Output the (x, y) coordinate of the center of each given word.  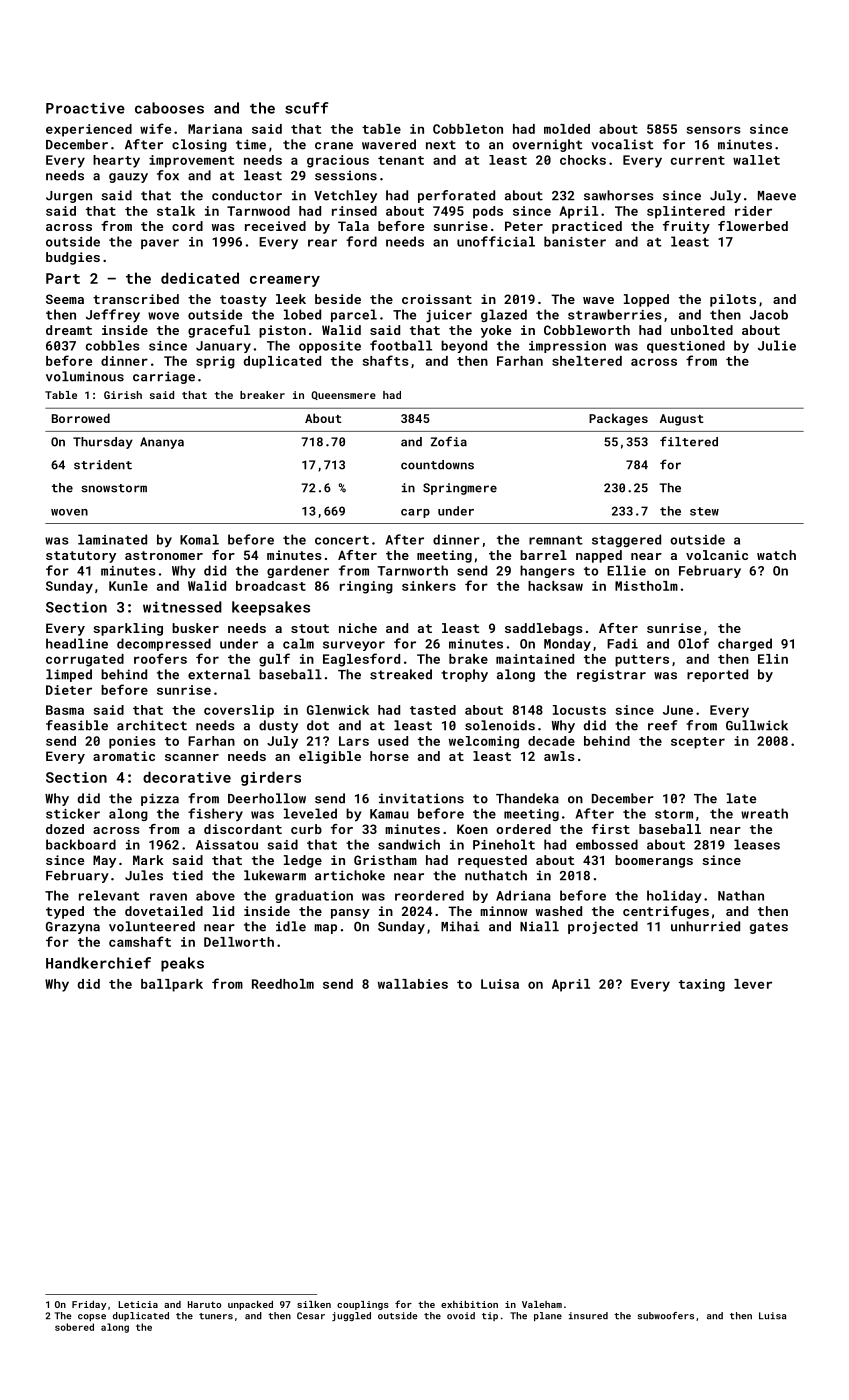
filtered (689, 441)
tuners (216, 1316)
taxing (702, 985)
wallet (756, 160)
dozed (65, 829)
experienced (89, 130)
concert (342, 540)
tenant (401, 160)
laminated (112, 539)
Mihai (460, 926)
